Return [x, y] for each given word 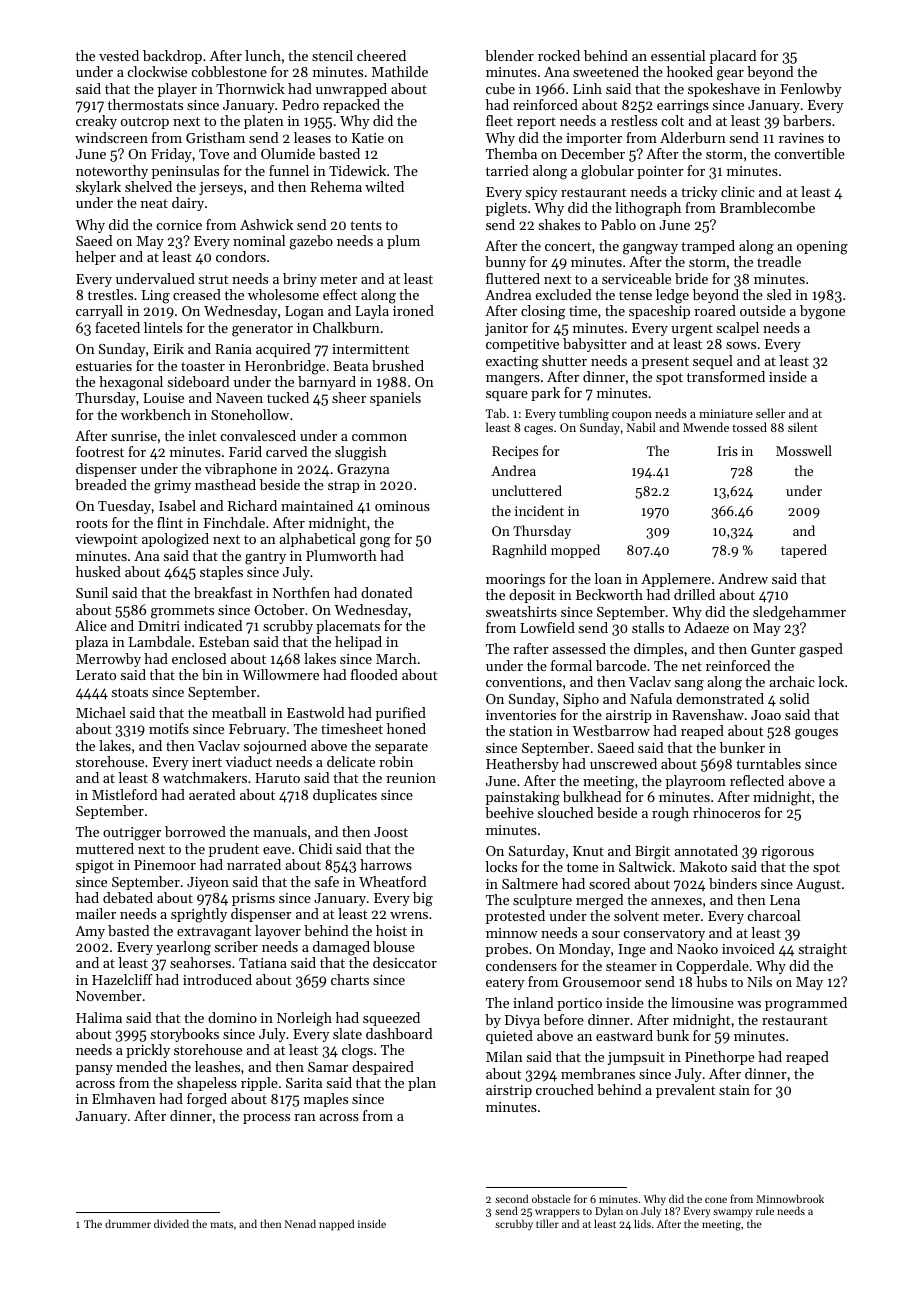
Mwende [706, 427]
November [109, 995]
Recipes [515, 452]
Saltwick [645, 866]
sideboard [198, 381]
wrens [409, 915]
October [279, 609]
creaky [96, 122]
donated [386, 592]
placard [733, 57]
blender [509, 55]
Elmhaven [124, 1098]
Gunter [773, 649]
